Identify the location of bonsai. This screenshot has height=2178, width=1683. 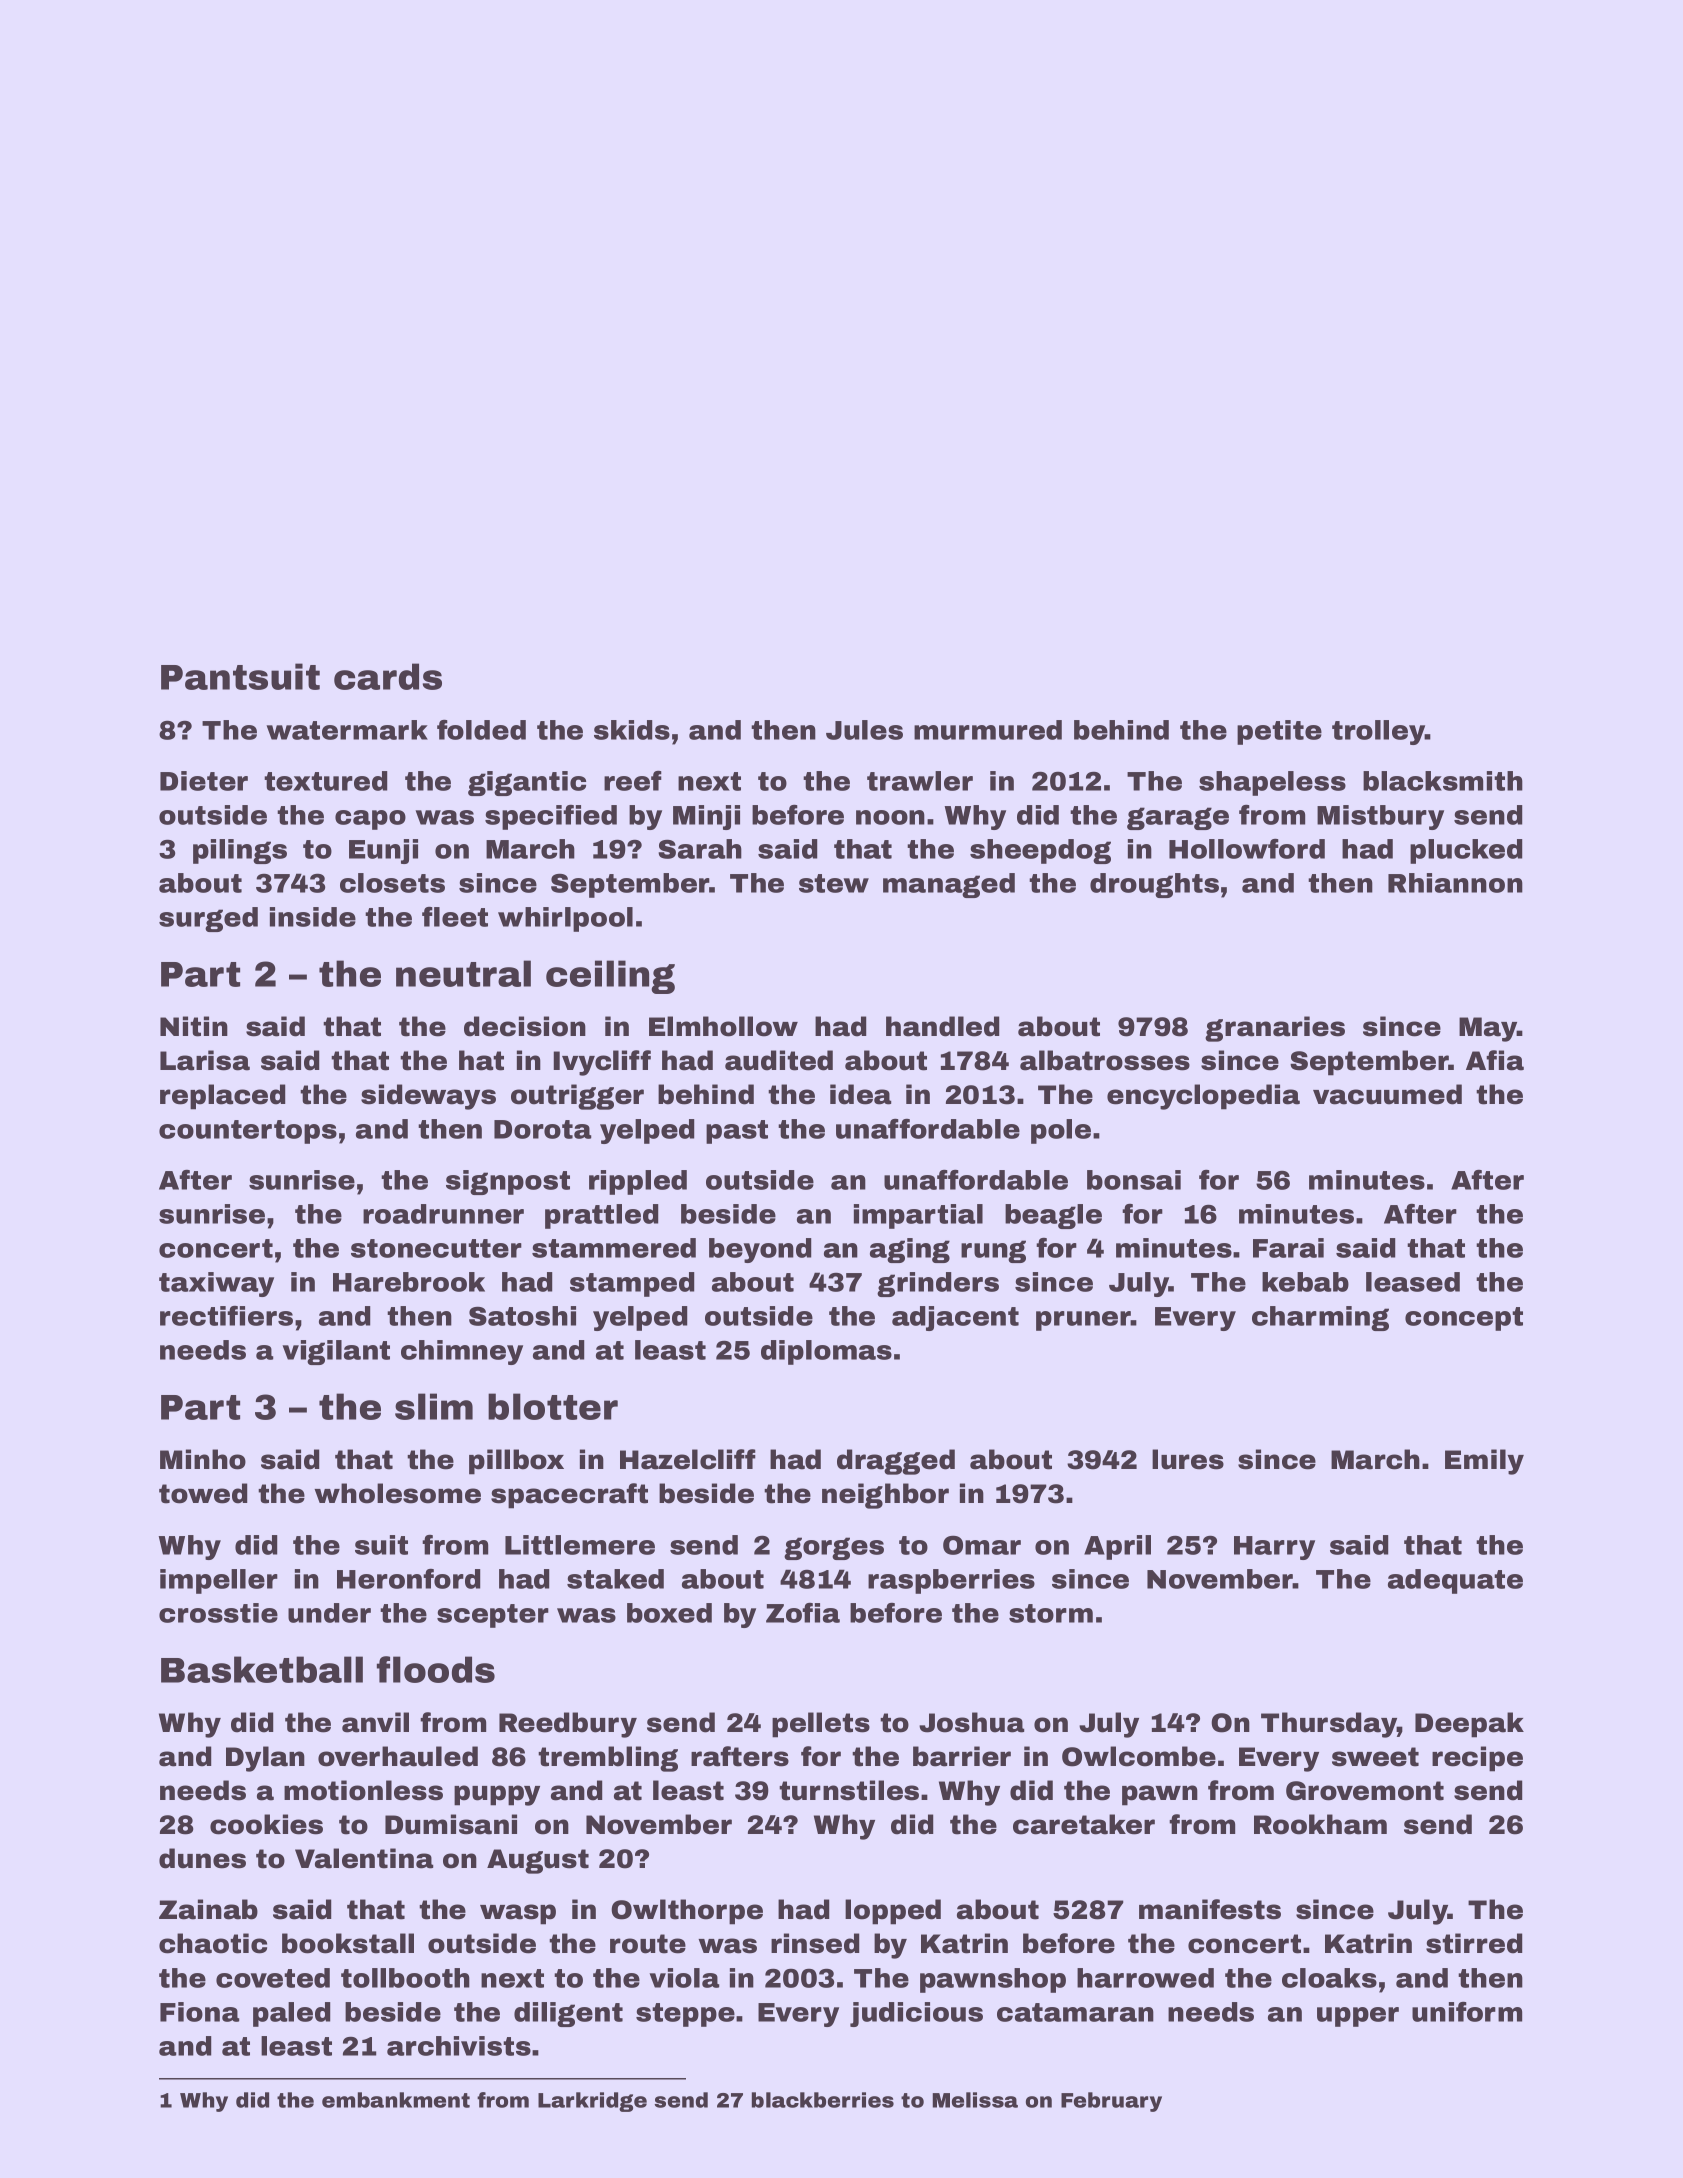
(1134, 1180).
